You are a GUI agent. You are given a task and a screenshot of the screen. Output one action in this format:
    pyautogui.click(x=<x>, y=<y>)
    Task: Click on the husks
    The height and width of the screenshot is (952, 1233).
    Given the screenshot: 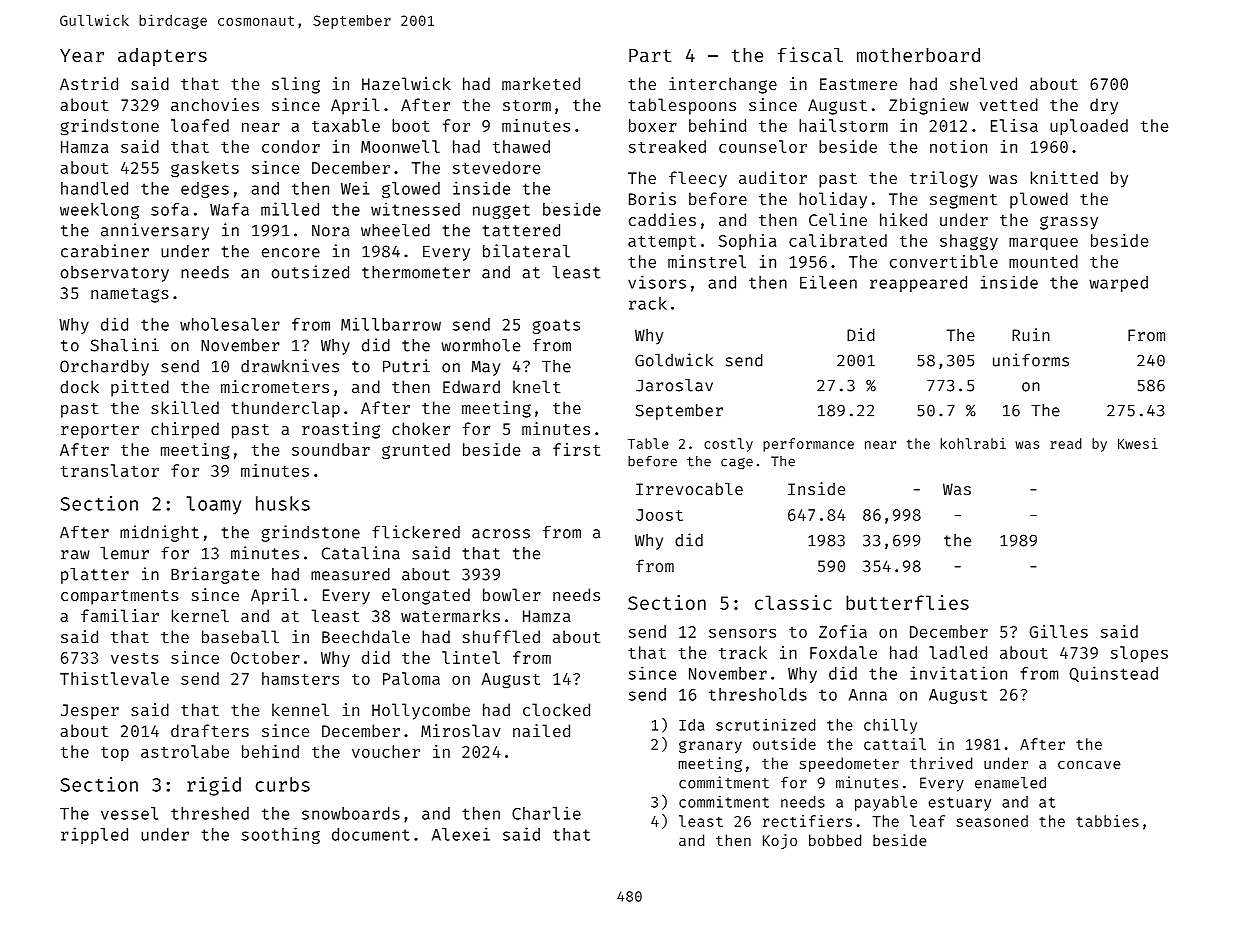 What is the action you would take?
    pyautogui.click(x=283, y=503)
